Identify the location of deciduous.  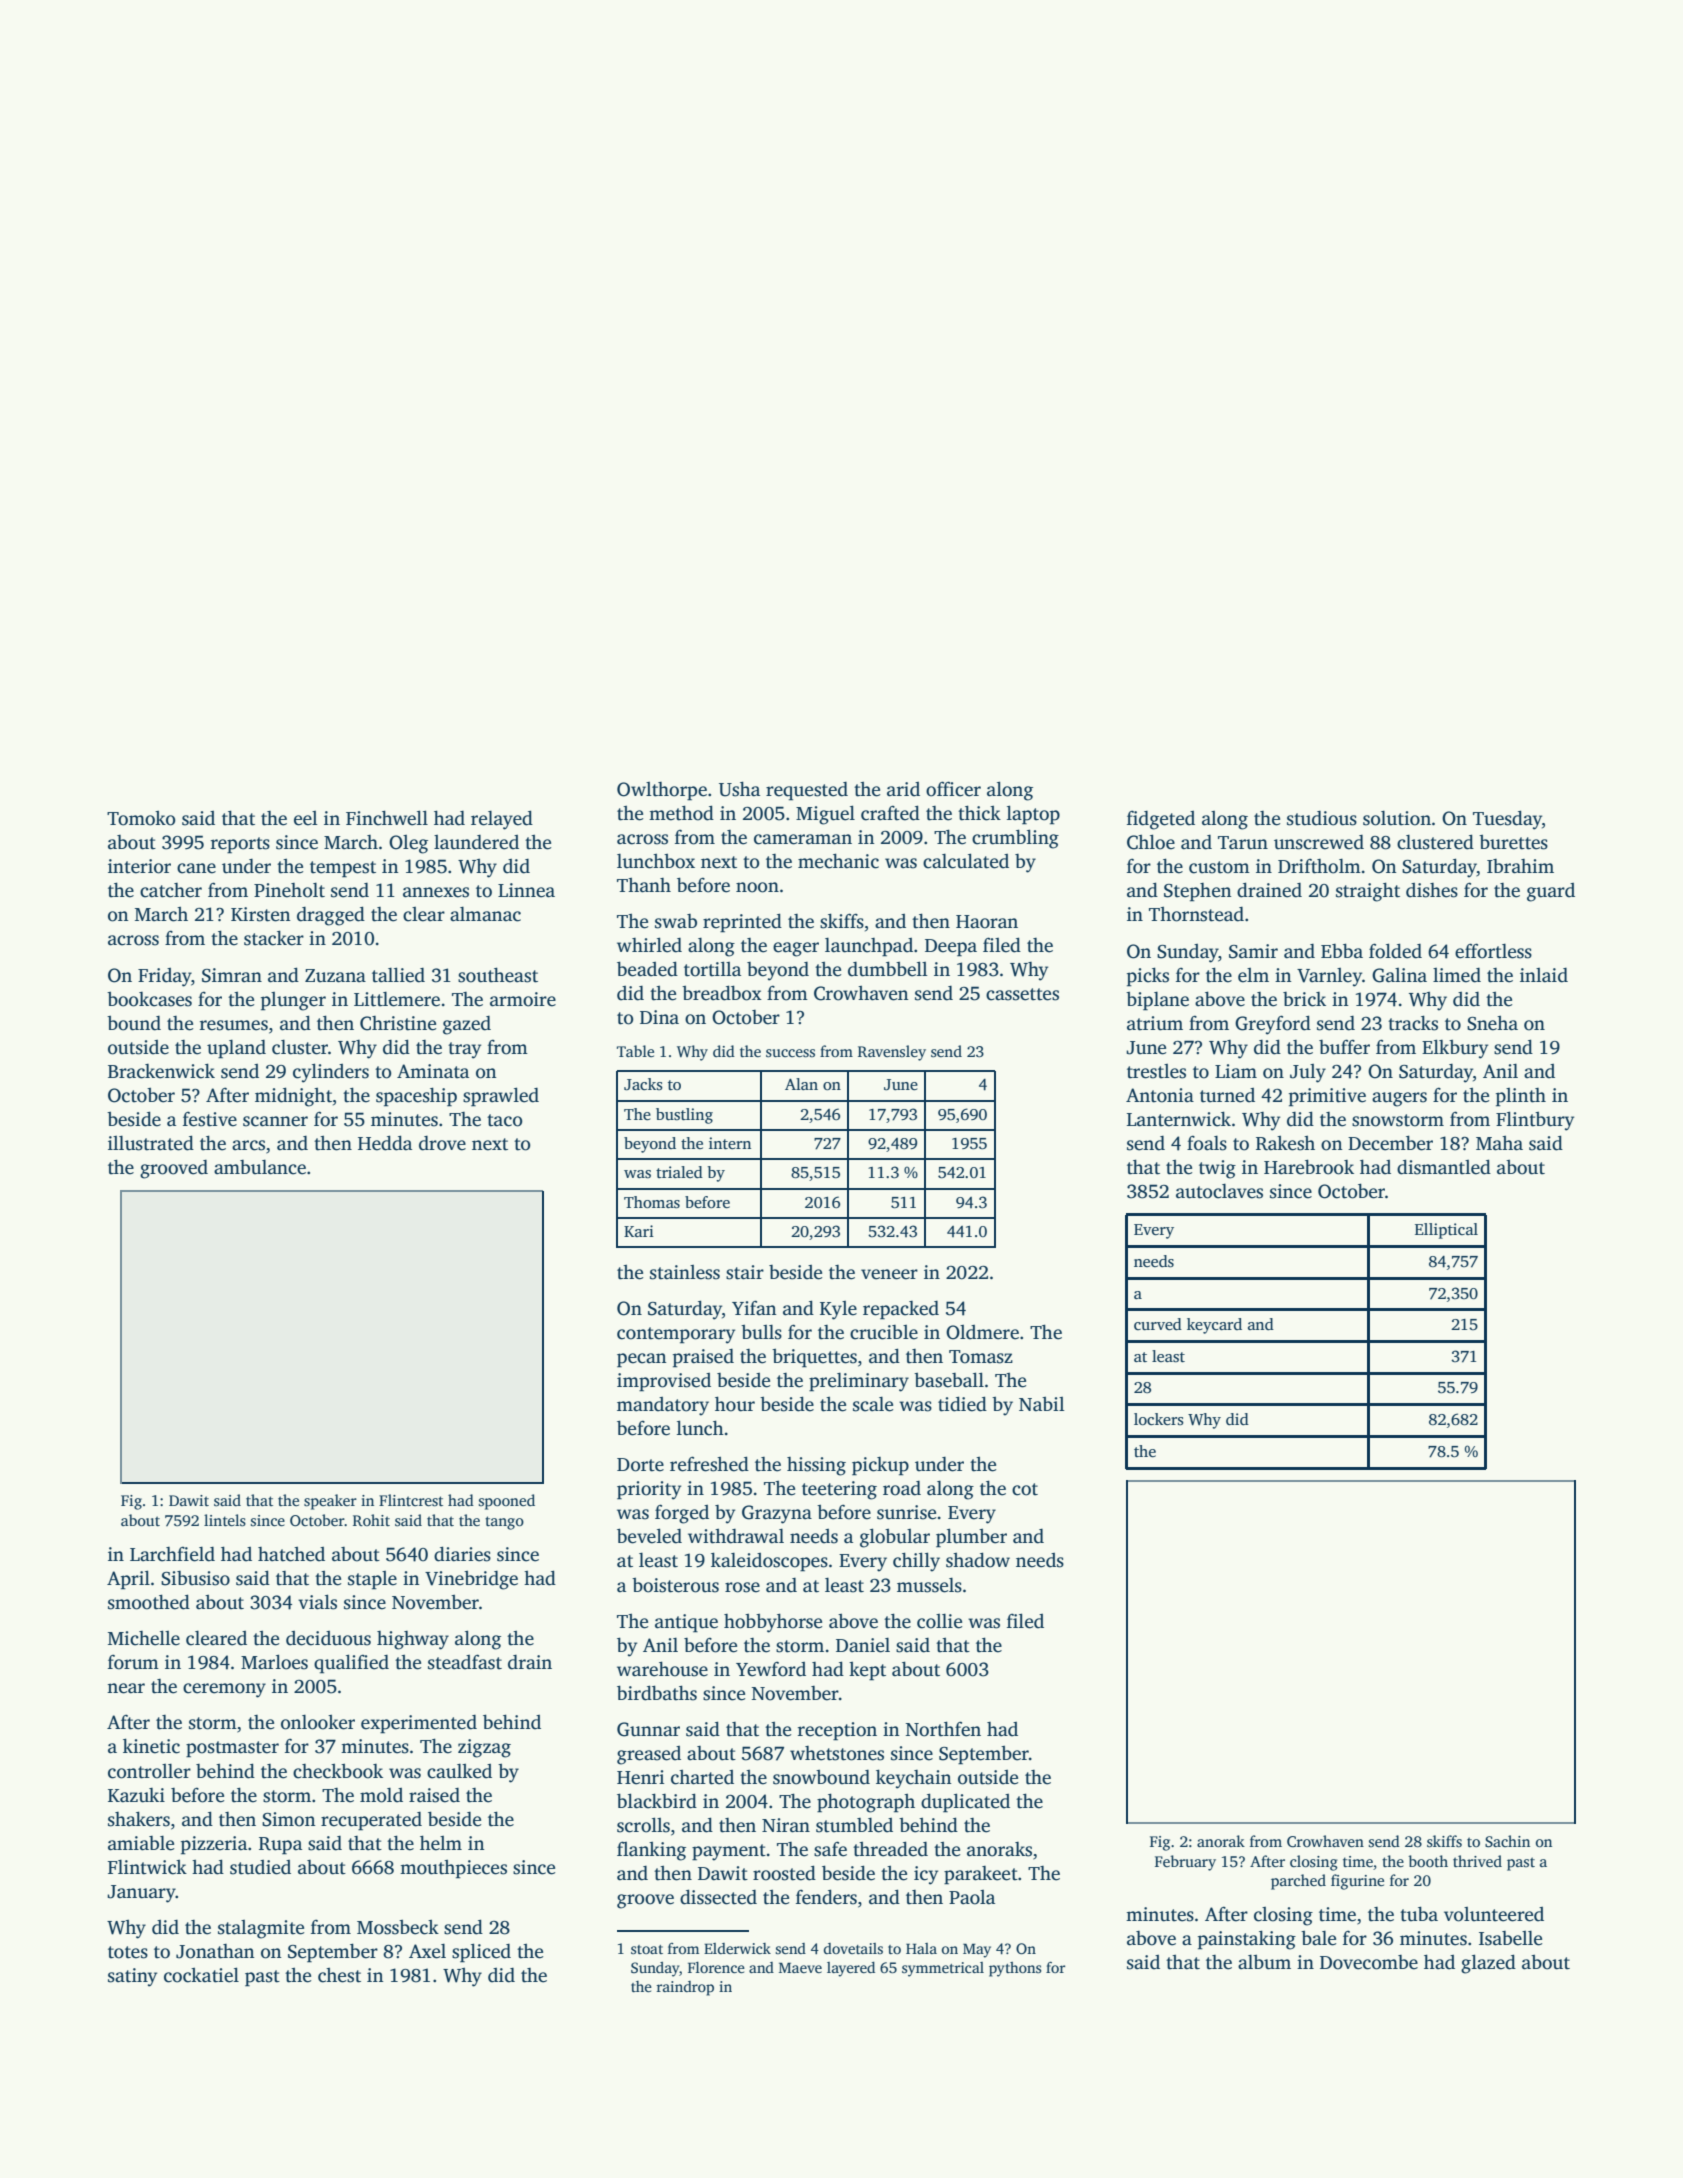
(328, 1638).
